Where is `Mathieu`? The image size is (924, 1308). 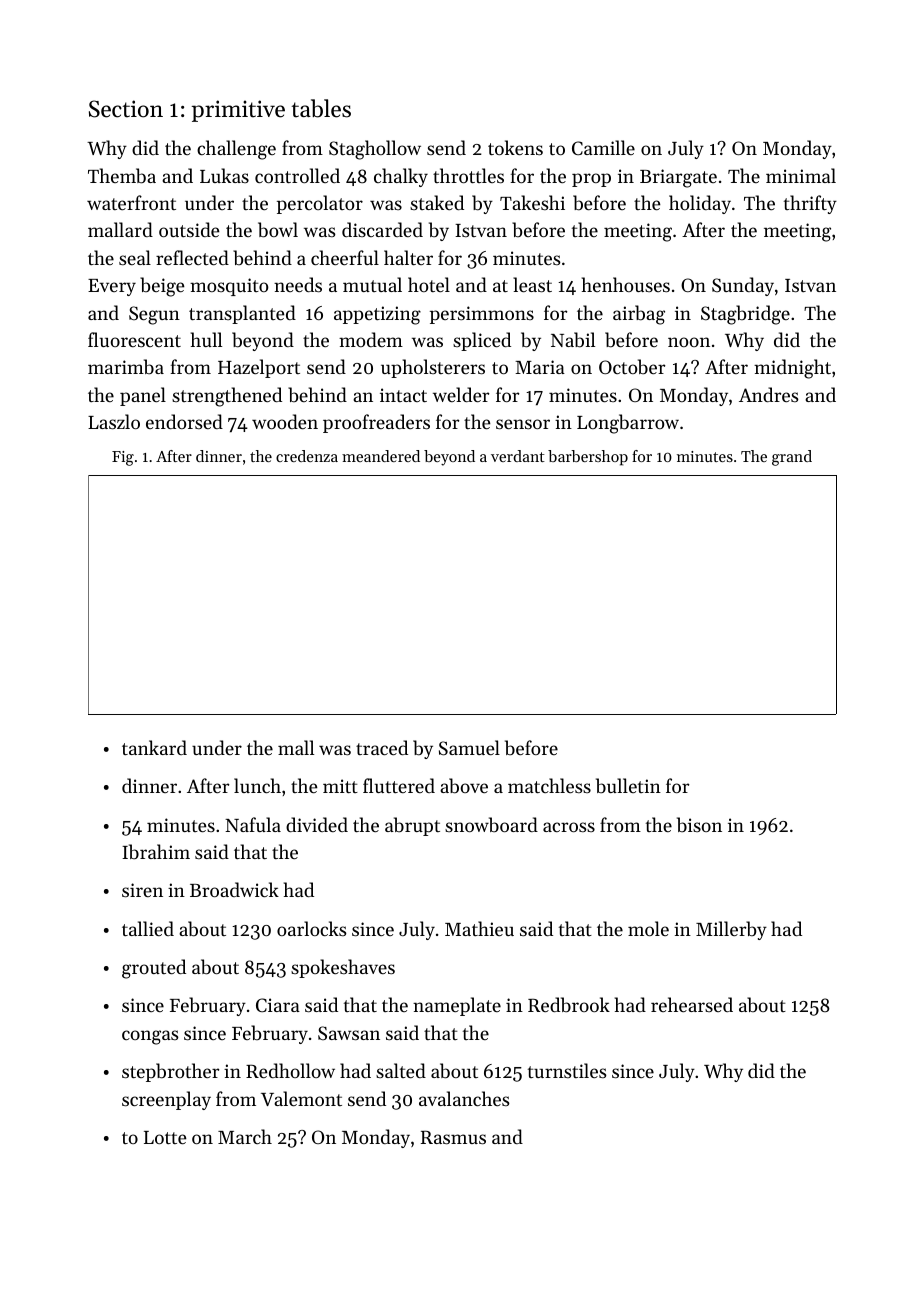 Mathieu is located at coordinates (479, 928).
